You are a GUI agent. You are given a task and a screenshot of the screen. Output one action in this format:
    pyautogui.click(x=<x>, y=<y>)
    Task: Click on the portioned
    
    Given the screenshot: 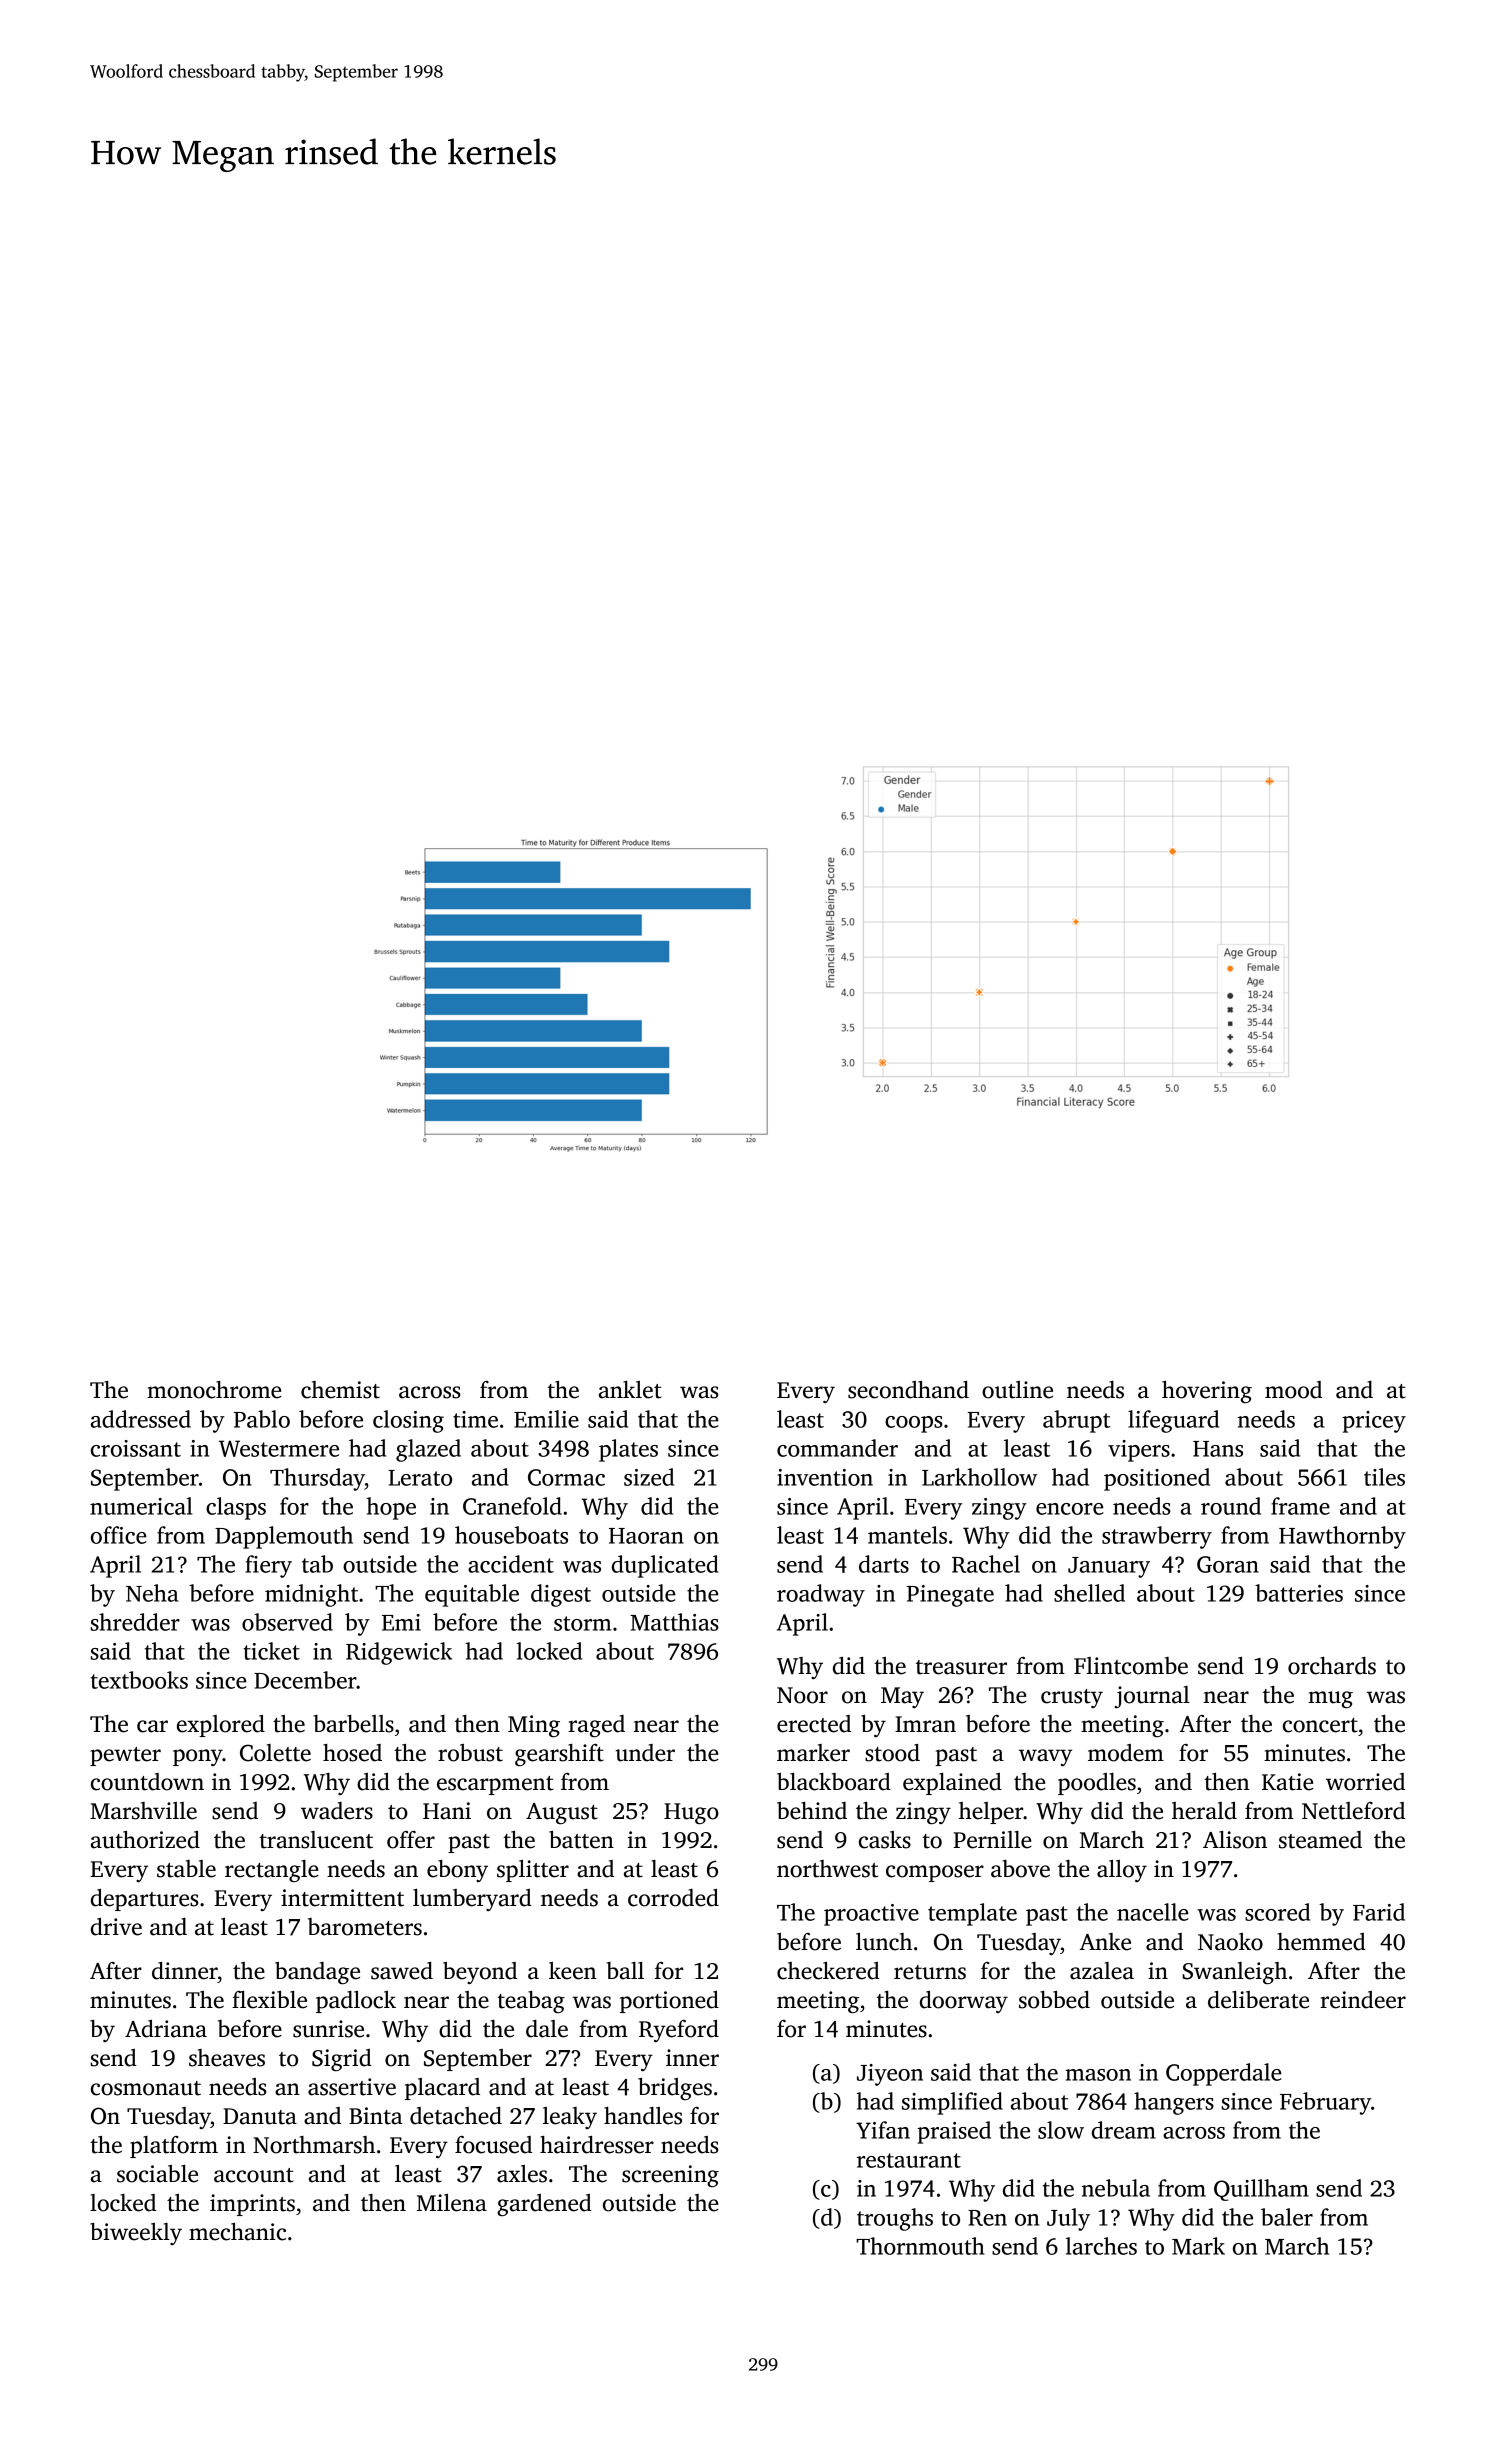 What is the action you would take?
    pyautogui.click(x=669, y=2002)
